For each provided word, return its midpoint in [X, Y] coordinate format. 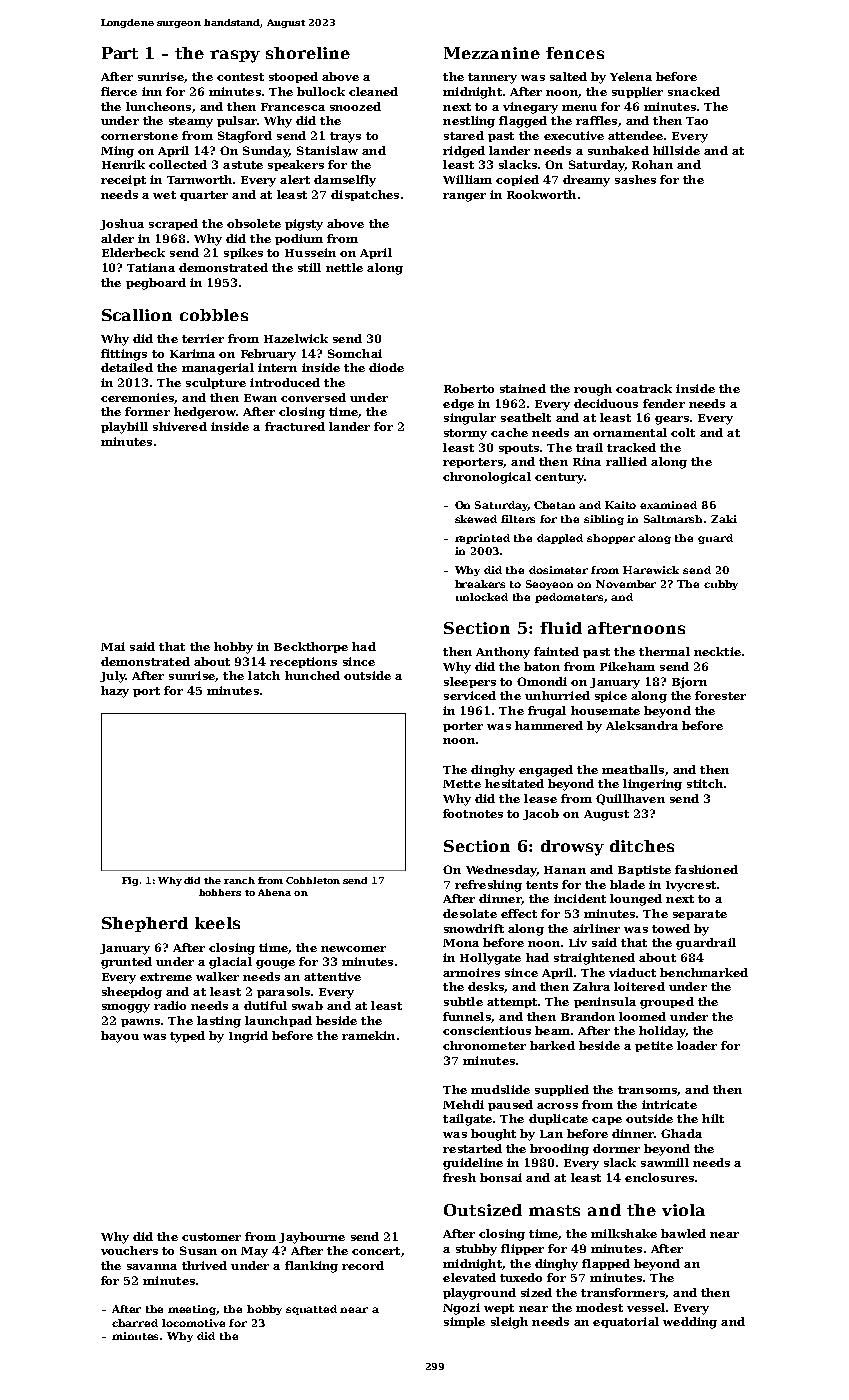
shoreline [308, 53]
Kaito [620, 505]
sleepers [470, 682]
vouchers [129, 1250]
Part [120, 53]
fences [575, 53]
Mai [113, 646]
